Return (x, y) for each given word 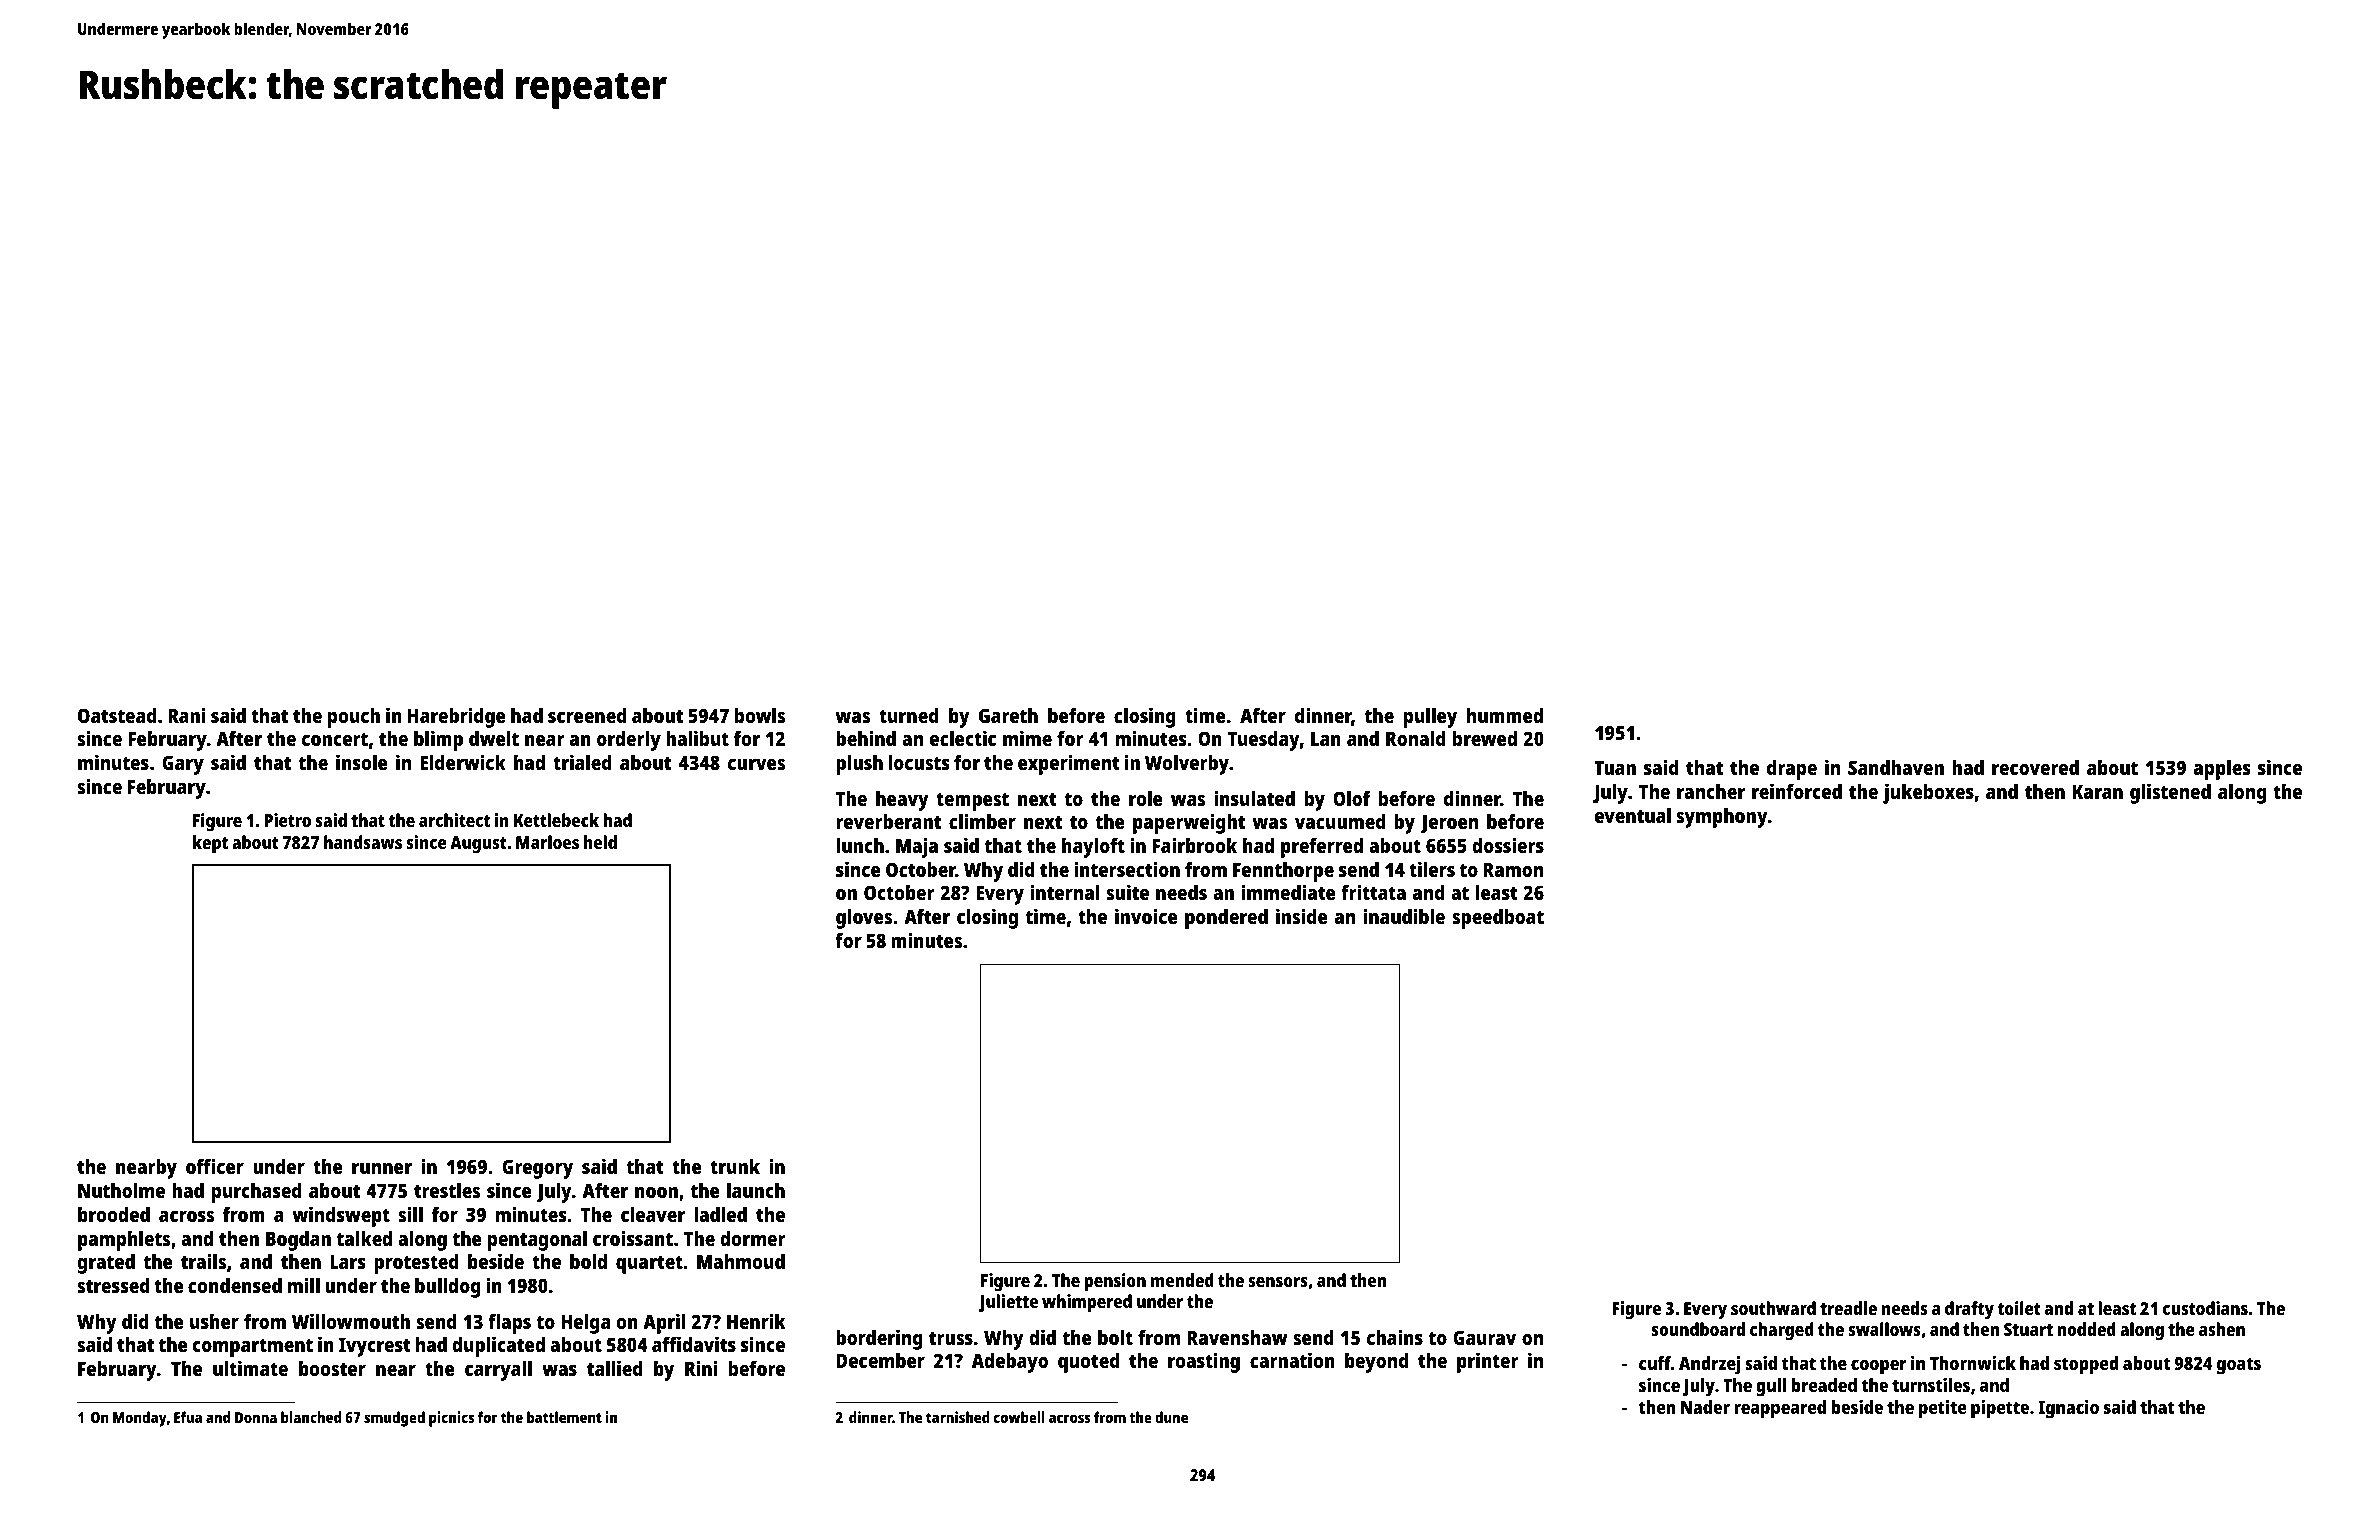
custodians (2205, 1308)
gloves (864, 919)
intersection (1127, 869)
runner (382, 1168)
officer (215, 1166)
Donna (256, 1417)
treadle (1848, 1308)
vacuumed (1340, 821)
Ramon (1513, 870)
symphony (1722, 818)
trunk (735, 1166)
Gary (183, 765)
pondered (1226, 919)
